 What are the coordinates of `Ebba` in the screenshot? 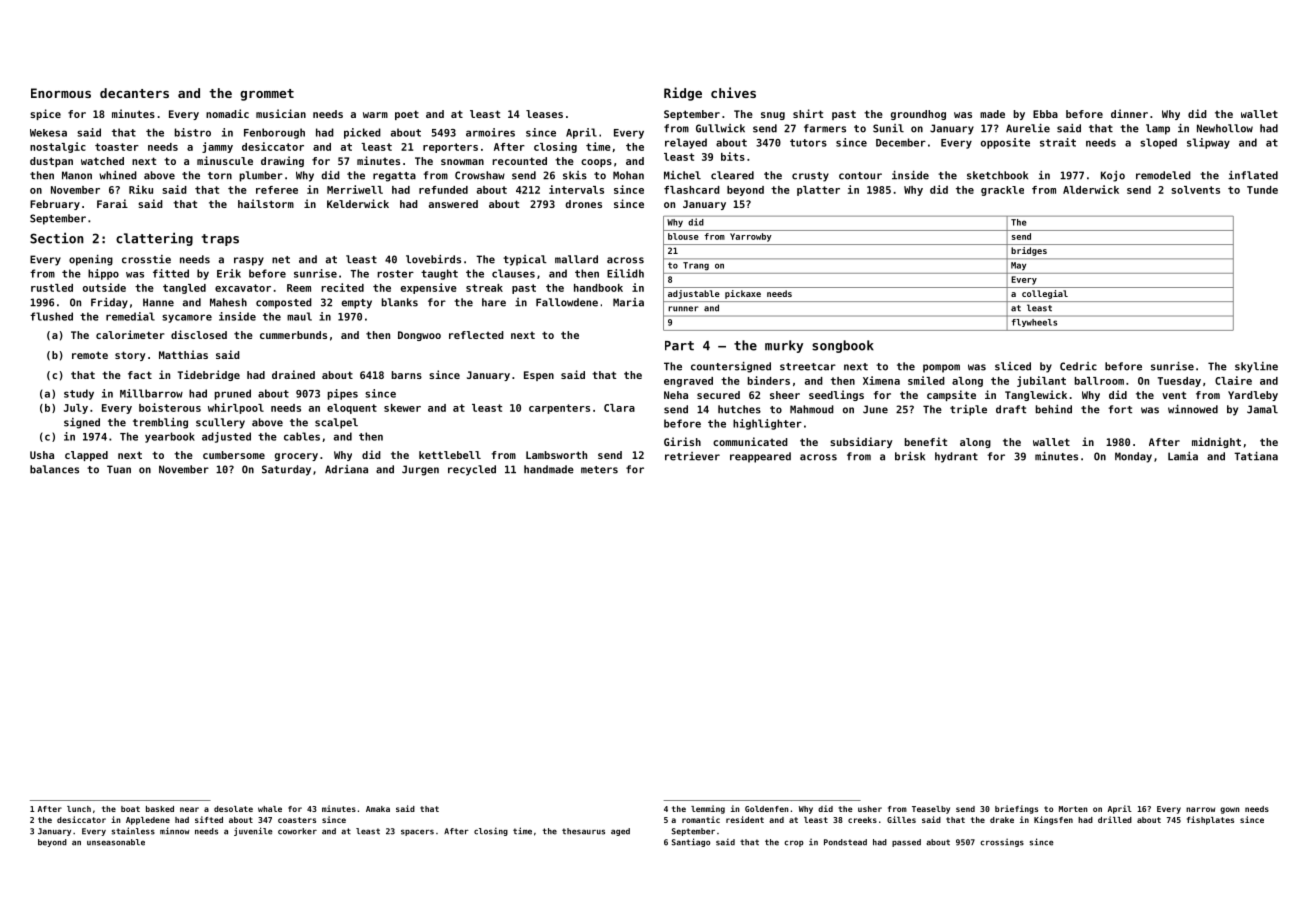 It's located at (1045, 114).
